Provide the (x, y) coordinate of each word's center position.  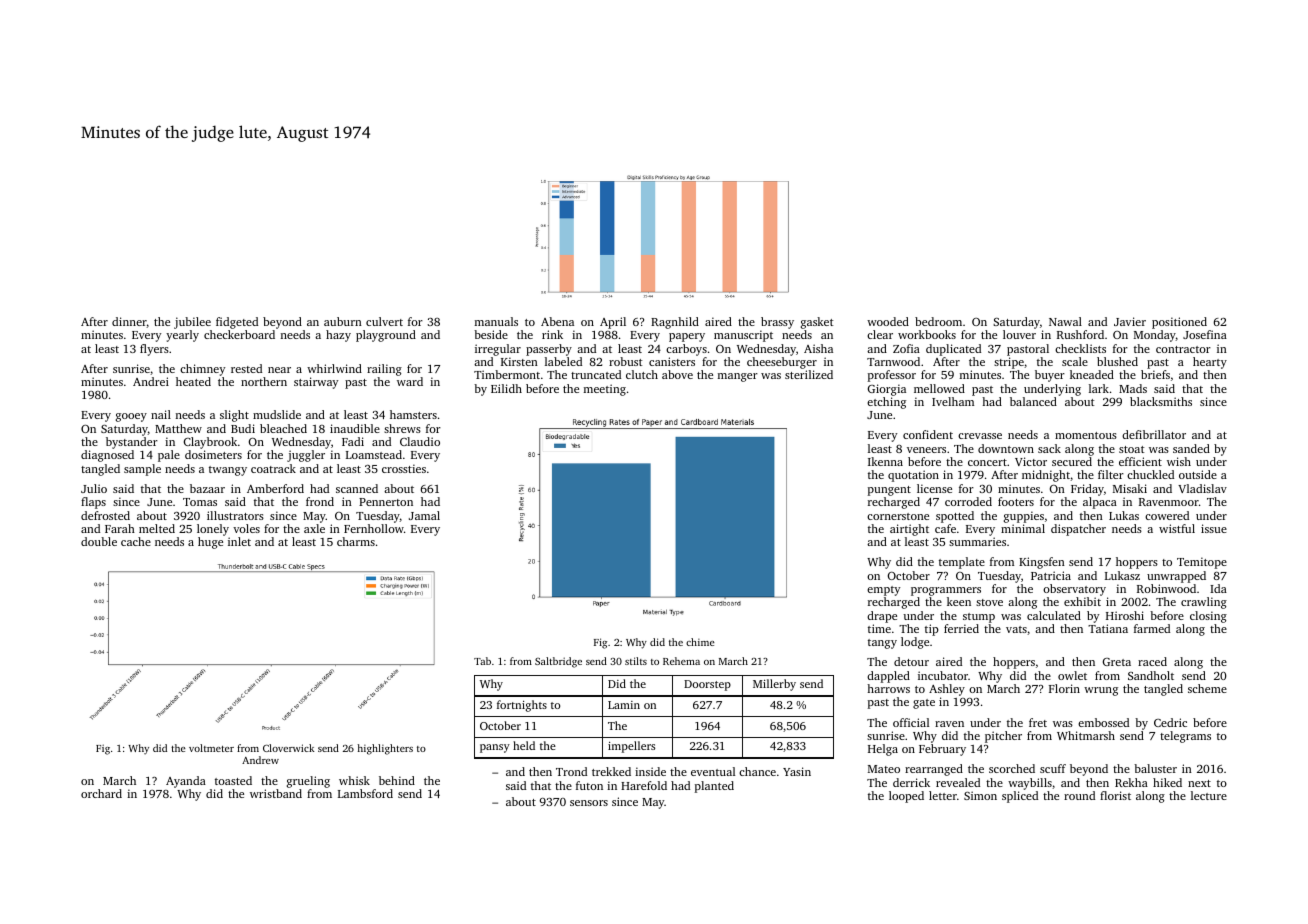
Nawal (1065, 321)
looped (906, 797)
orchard (101, 793)
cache (136, 541)
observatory (1074, 590)
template (962, 563)
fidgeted (237, 323)
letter (943, 795)
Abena (557, 321)
